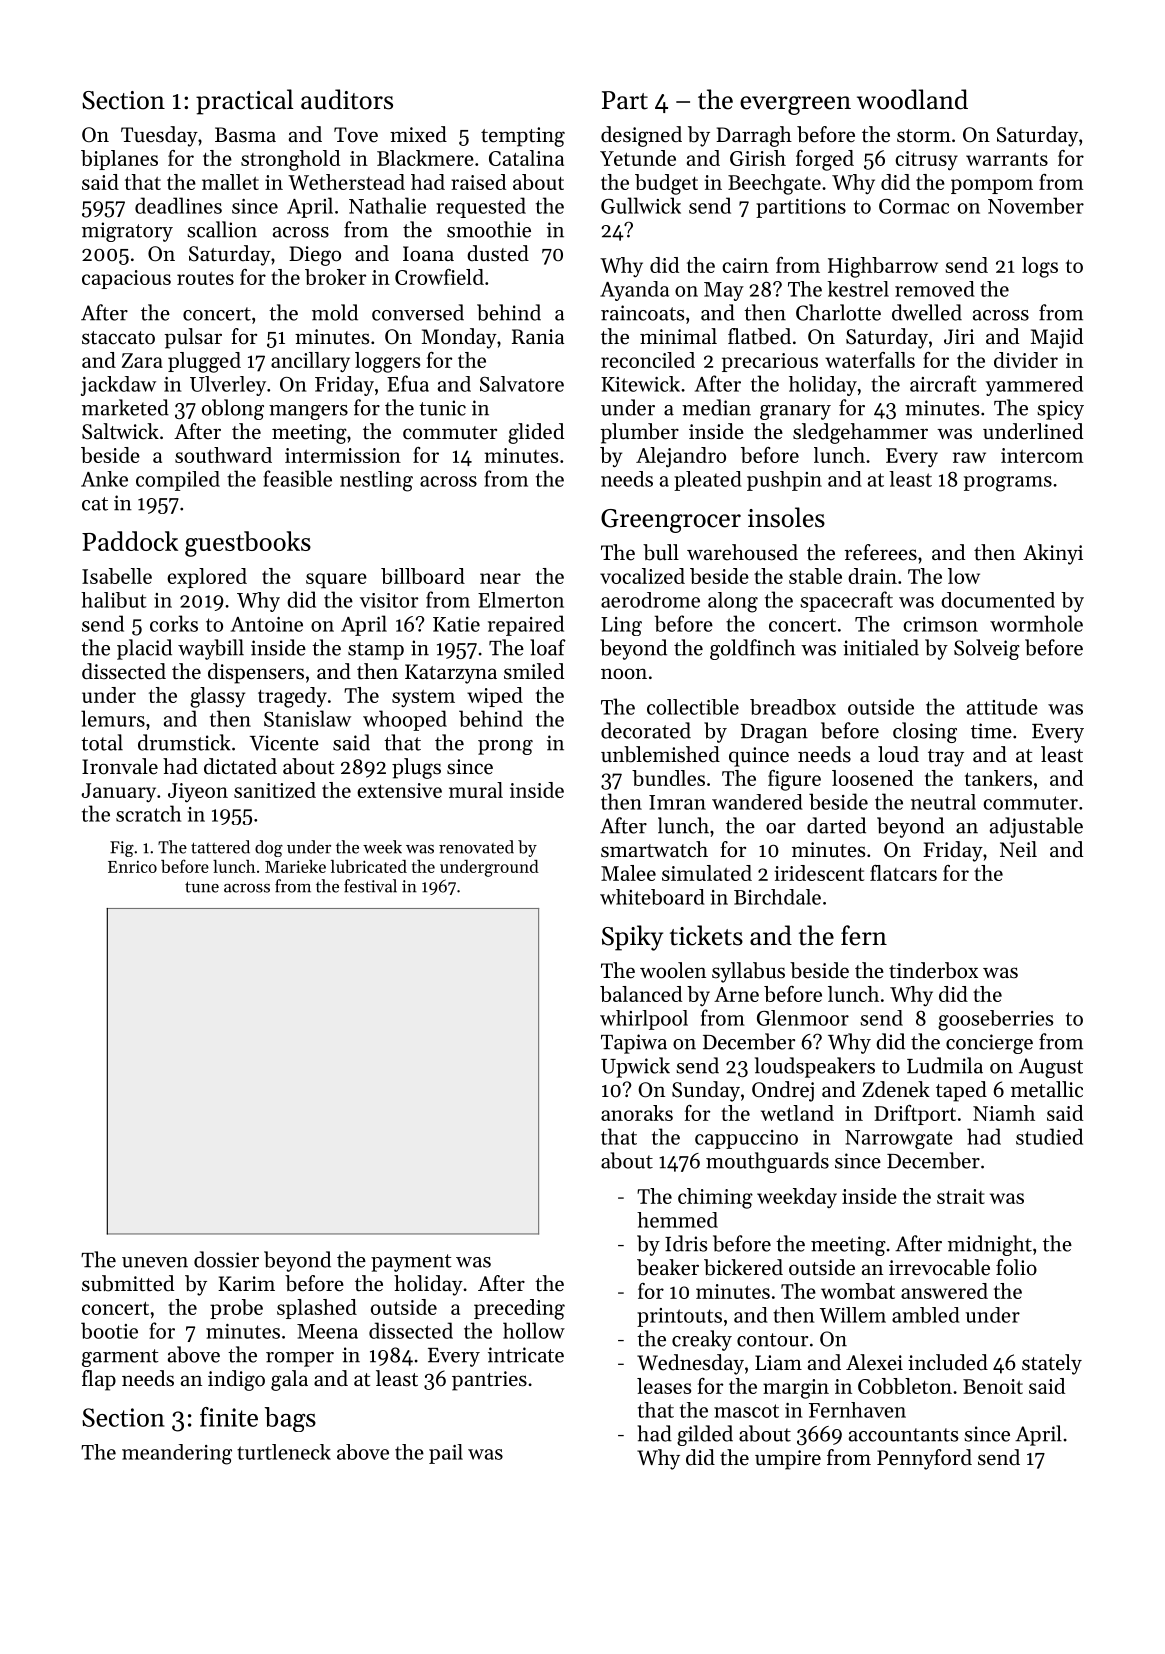 The width and height of the page is (1165, 1654). Describe the element at coordinates (284, 1452) in the page. I see `turtleneck` at that location.
